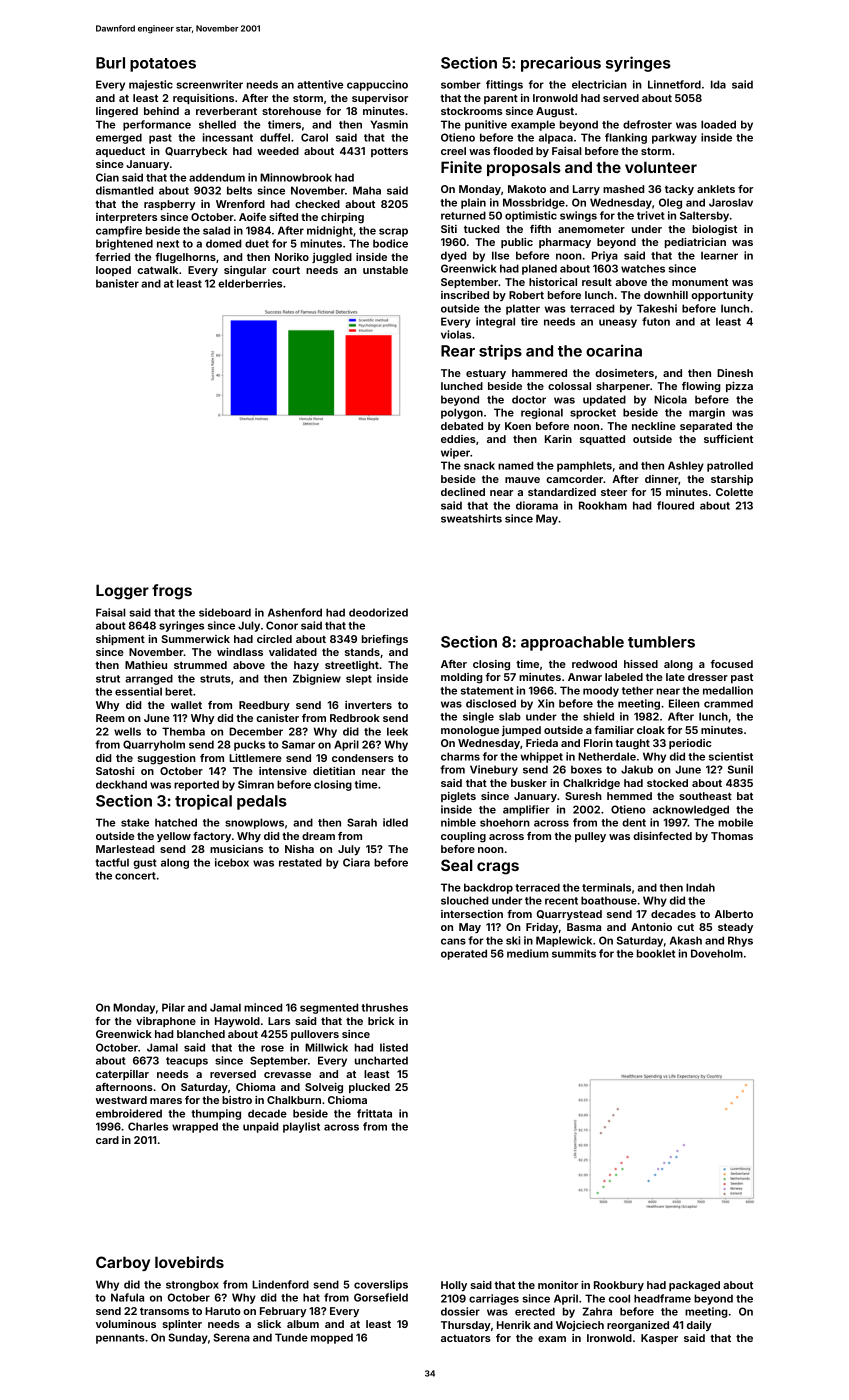  What do you see at coordinates (196, 785) in the screenshot?
I see `reported` at bounding box center [196, 785].
